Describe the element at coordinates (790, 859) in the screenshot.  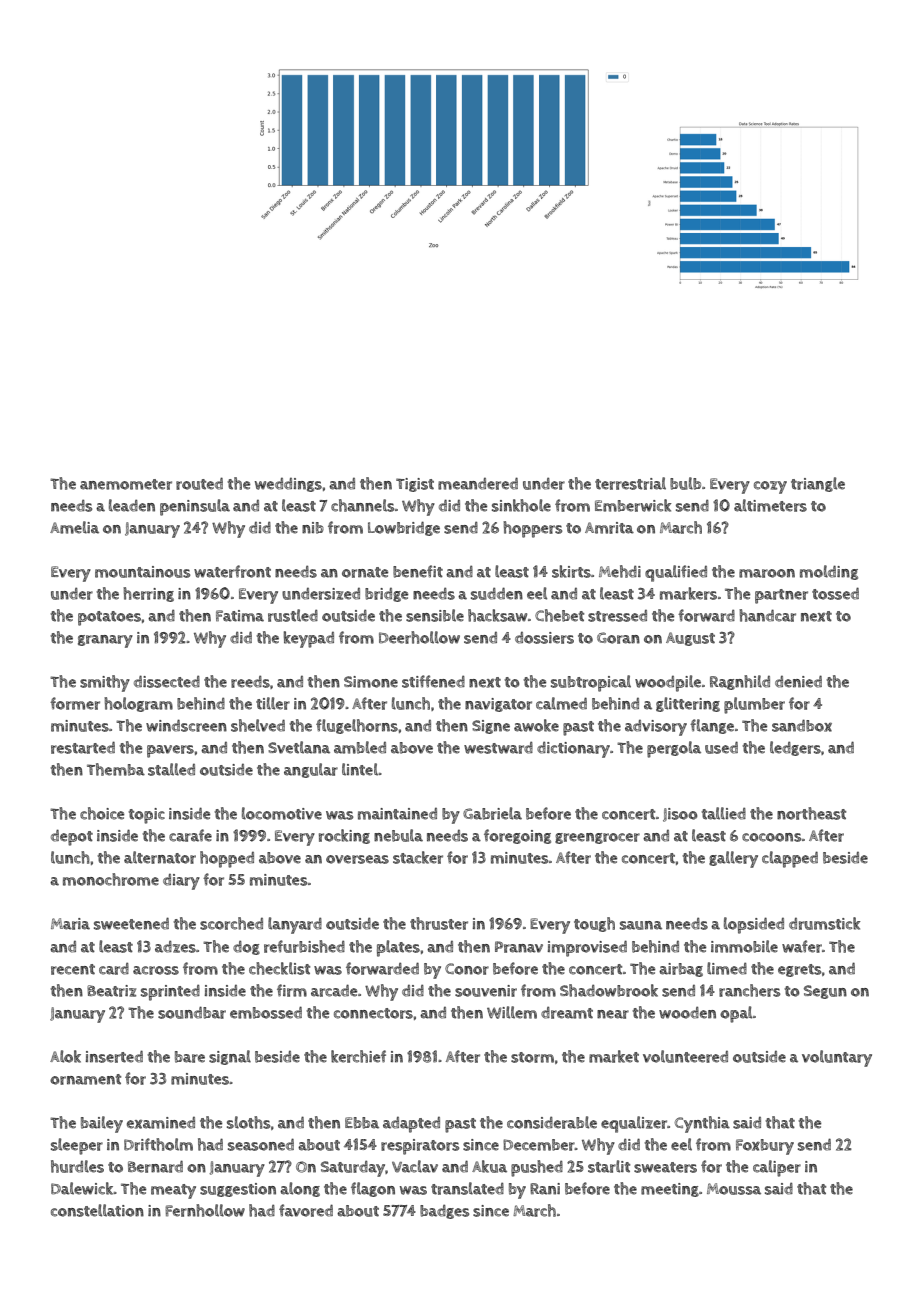
I see `clapped` at that location.
